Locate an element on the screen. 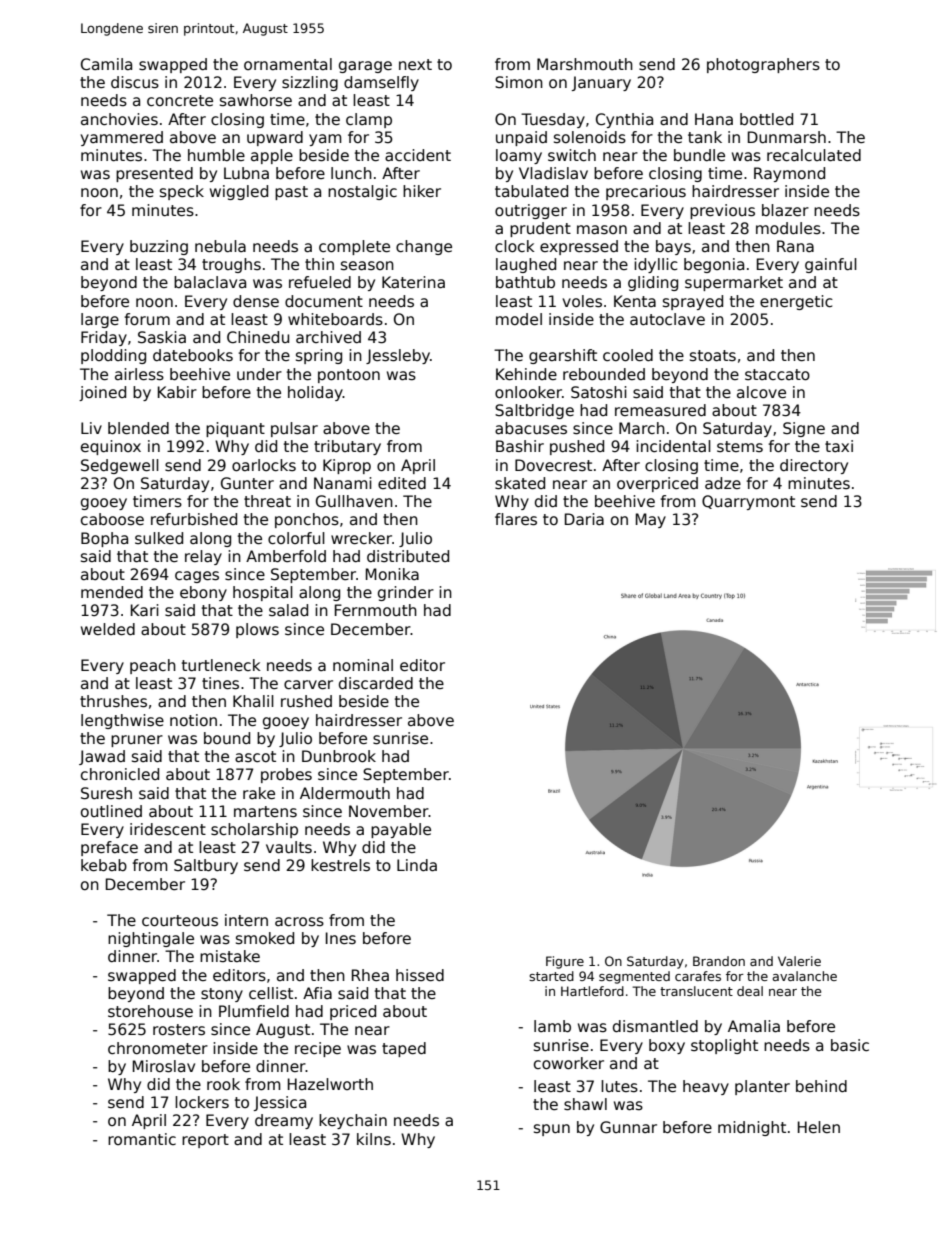 Image resolution: width=952 pixels, height=1233 pixels. started is located at coordinates (551, 976).
